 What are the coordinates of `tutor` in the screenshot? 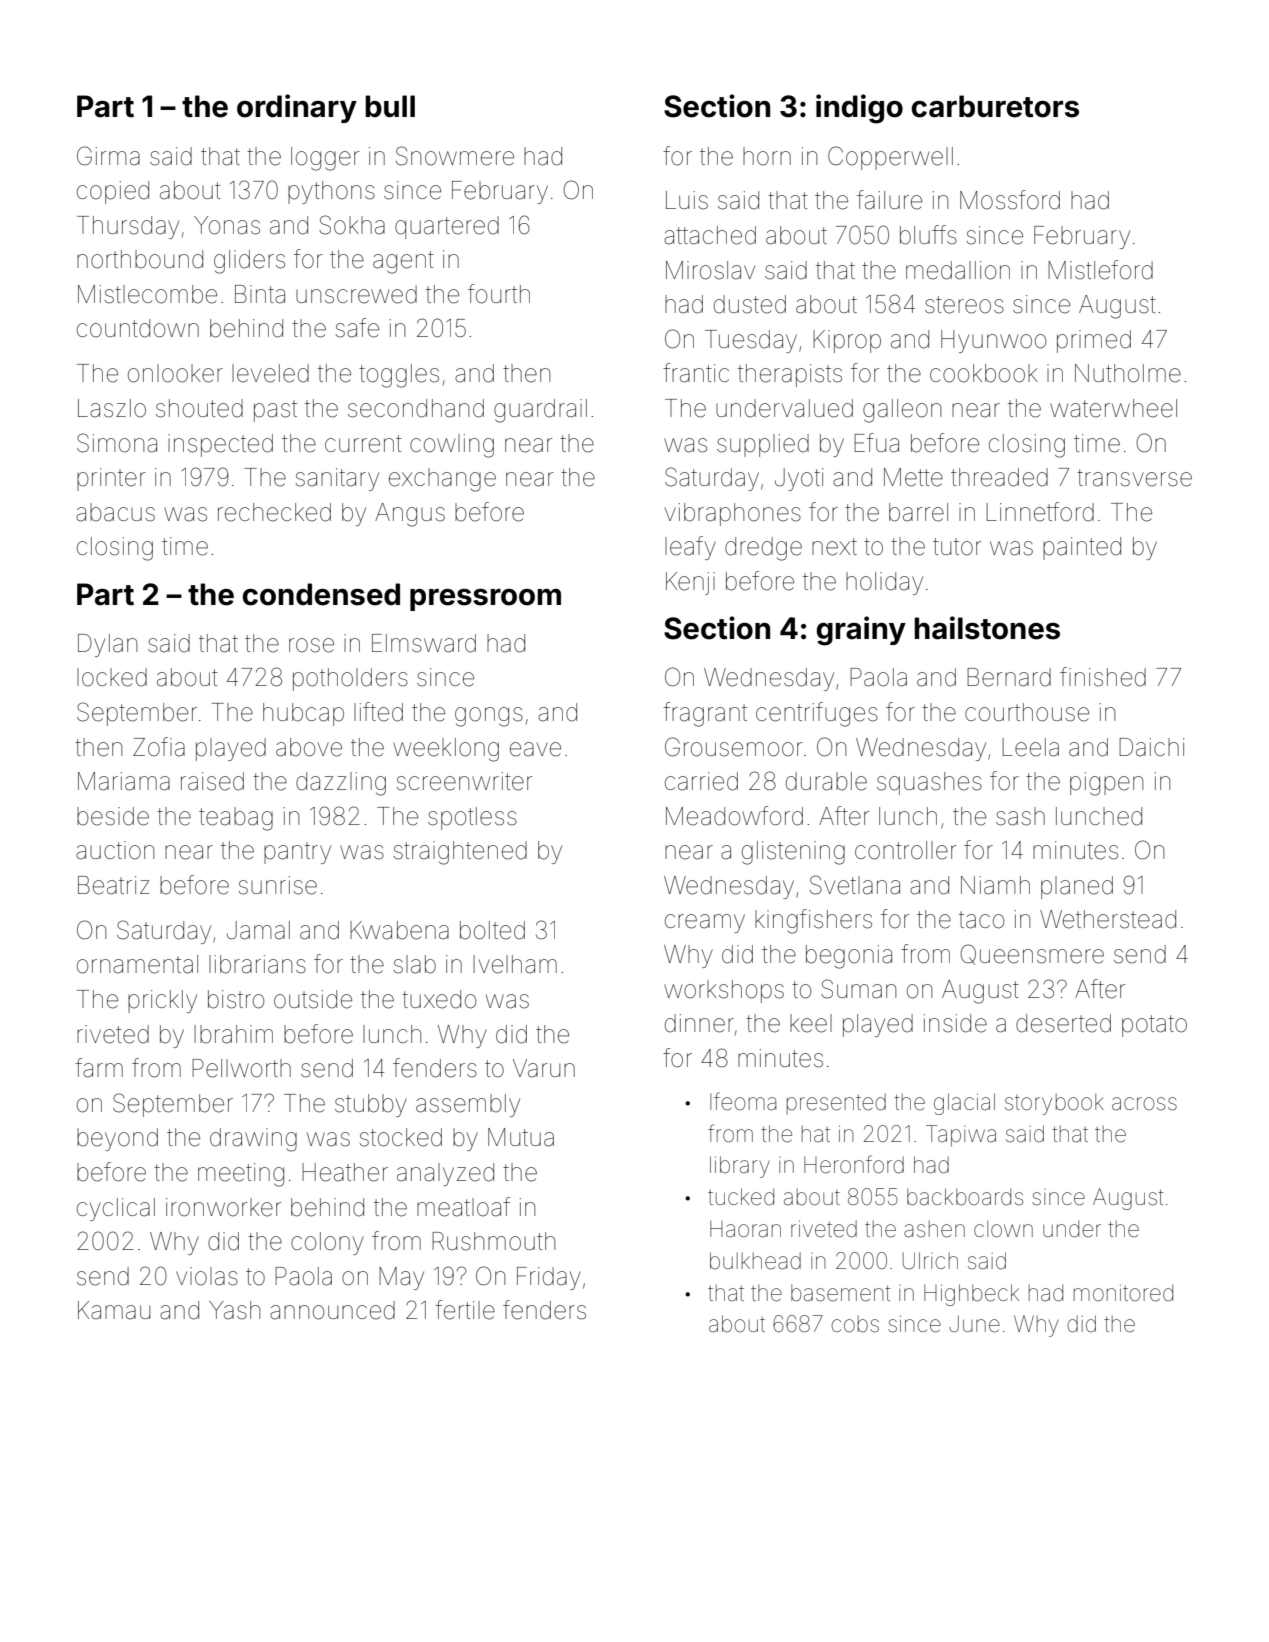 It's located at (957, 547).
